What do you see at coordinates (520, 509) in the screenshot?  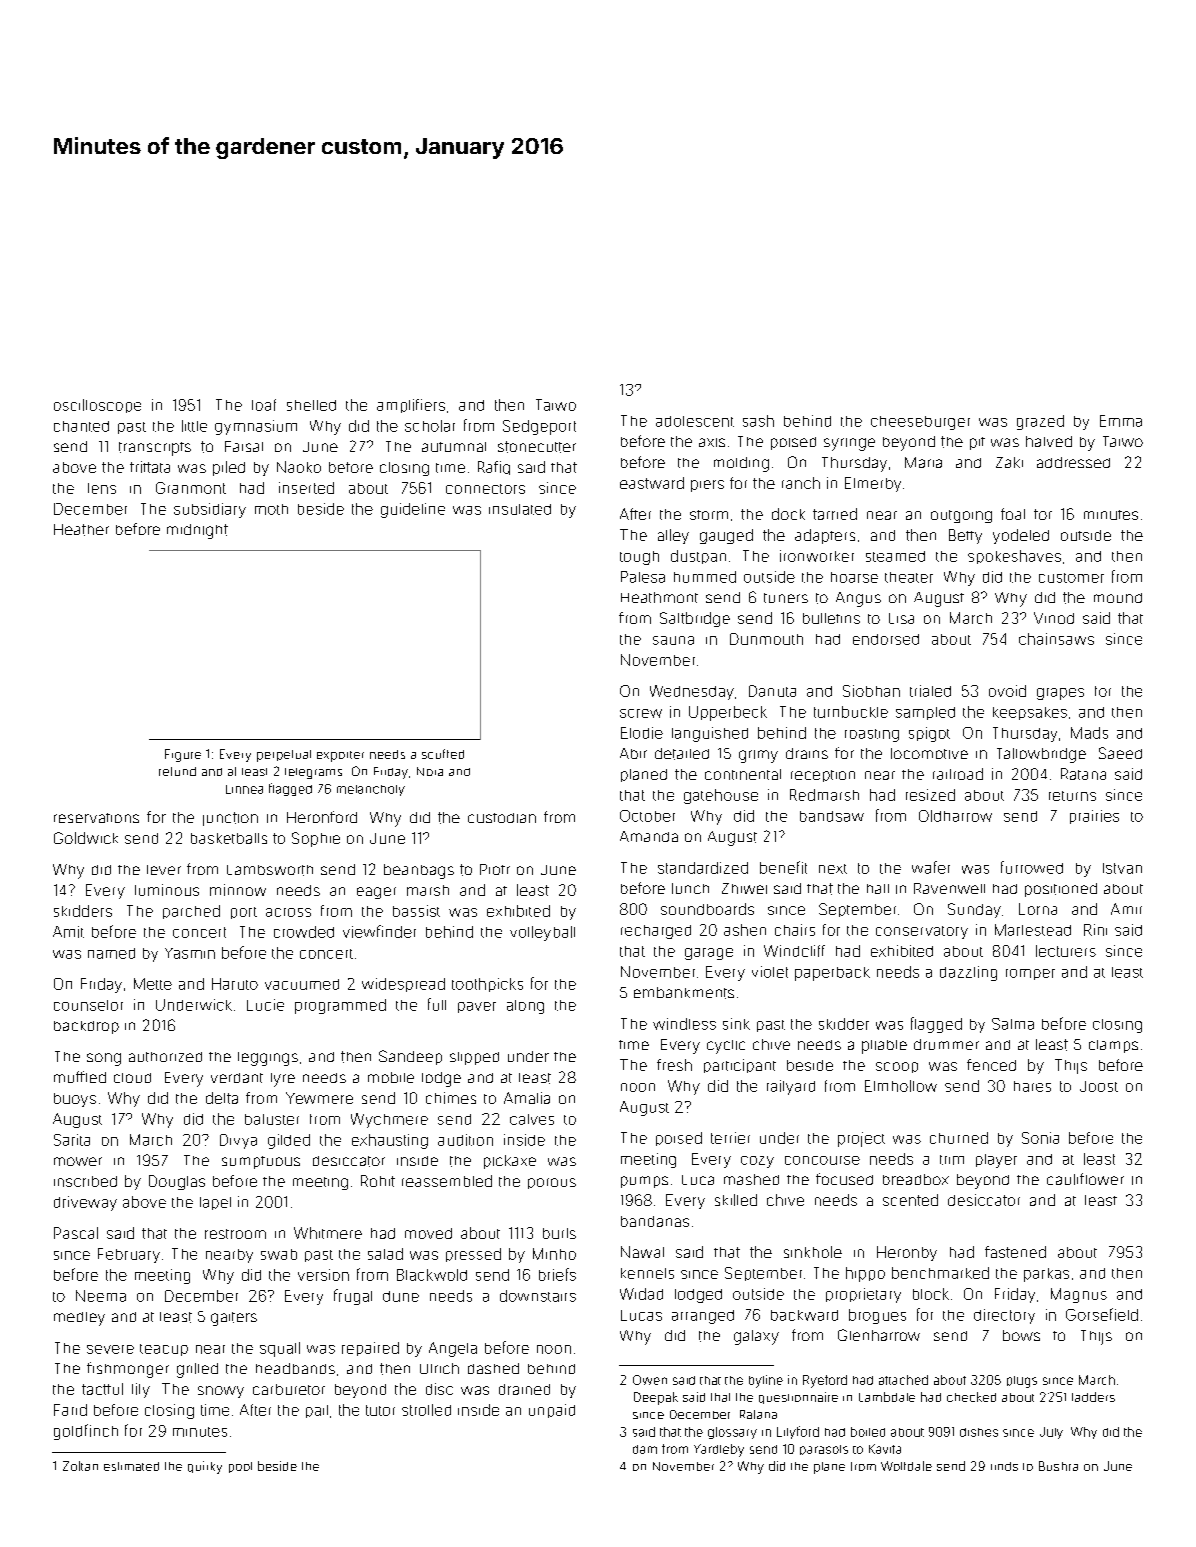 I see `insulated` at bounding box center [520, 509].
